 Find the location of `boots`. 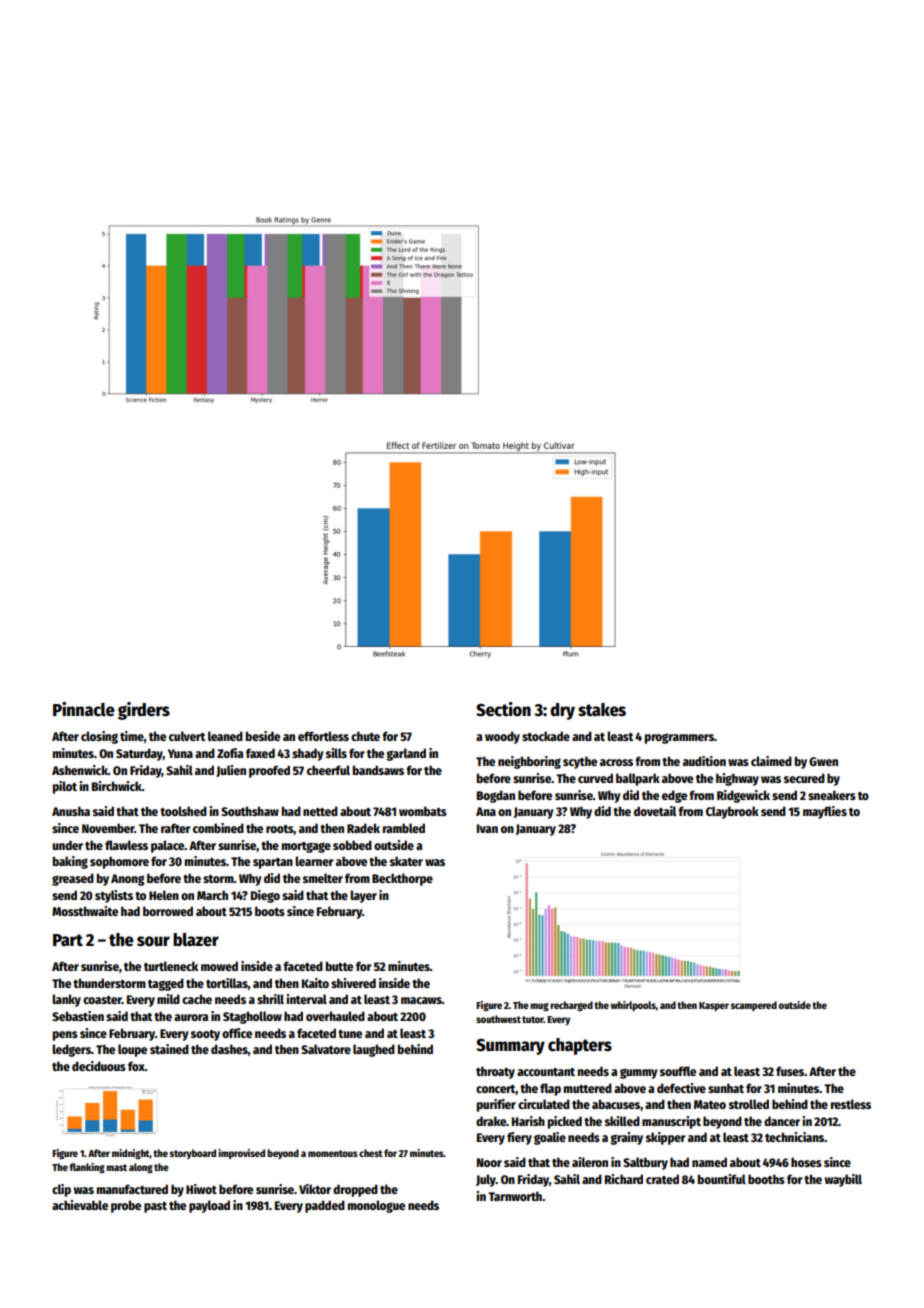

boots is located at coordinates (270, 911).
